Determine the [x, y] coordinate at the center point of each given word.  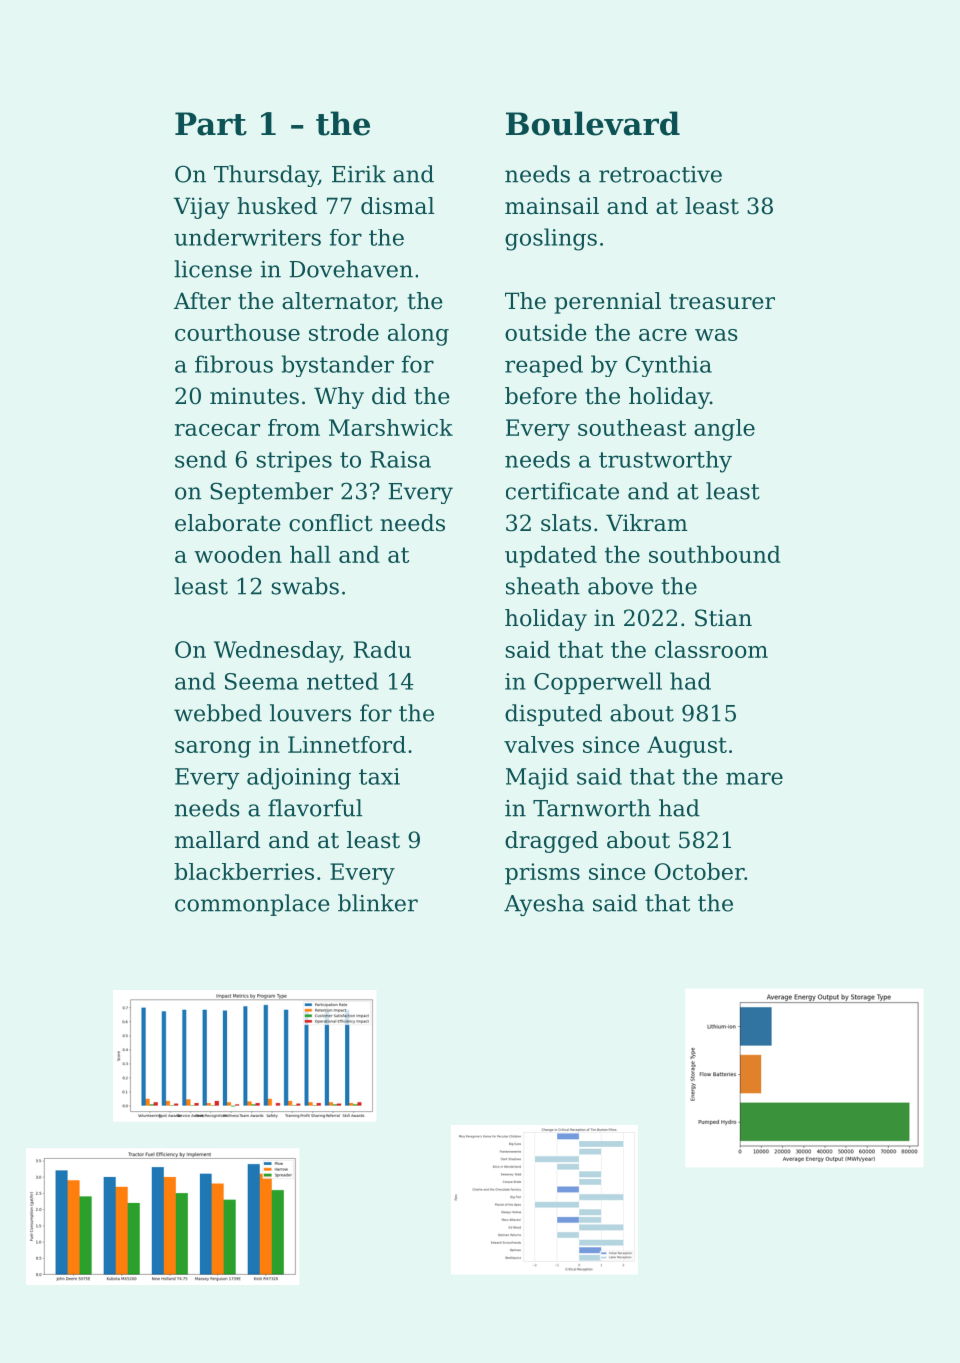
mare [754, 778]
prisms [542, 874]
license [213, 269]
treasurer [722, 302]
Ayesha [544, 905]
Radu [382, 649]
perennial [608, 303]
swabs [305, 586]
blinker [378, 903]
